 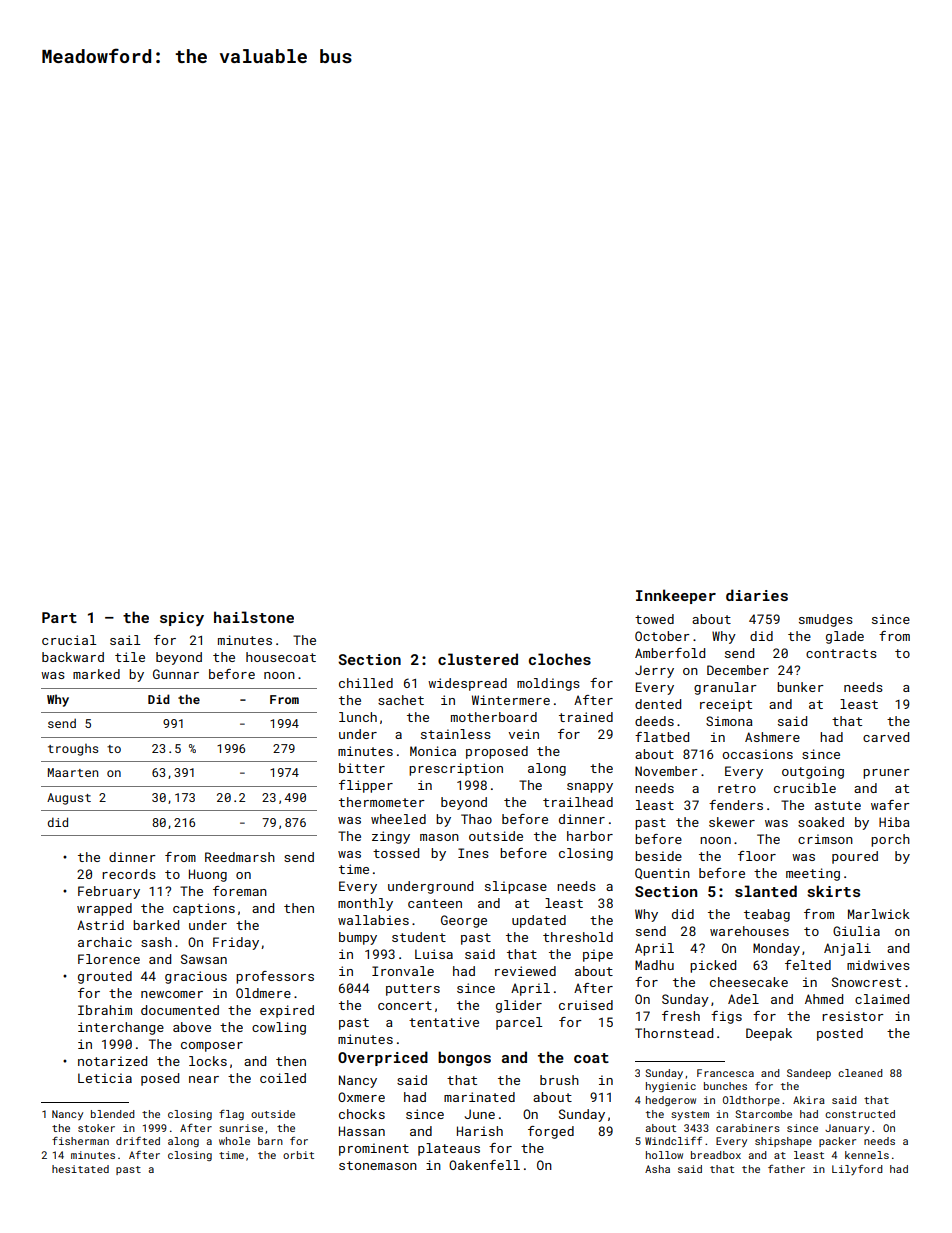 What do you see at coordinates (96, 674) in the screenshot?
I see `marked` at bounding box center [96, 674].
